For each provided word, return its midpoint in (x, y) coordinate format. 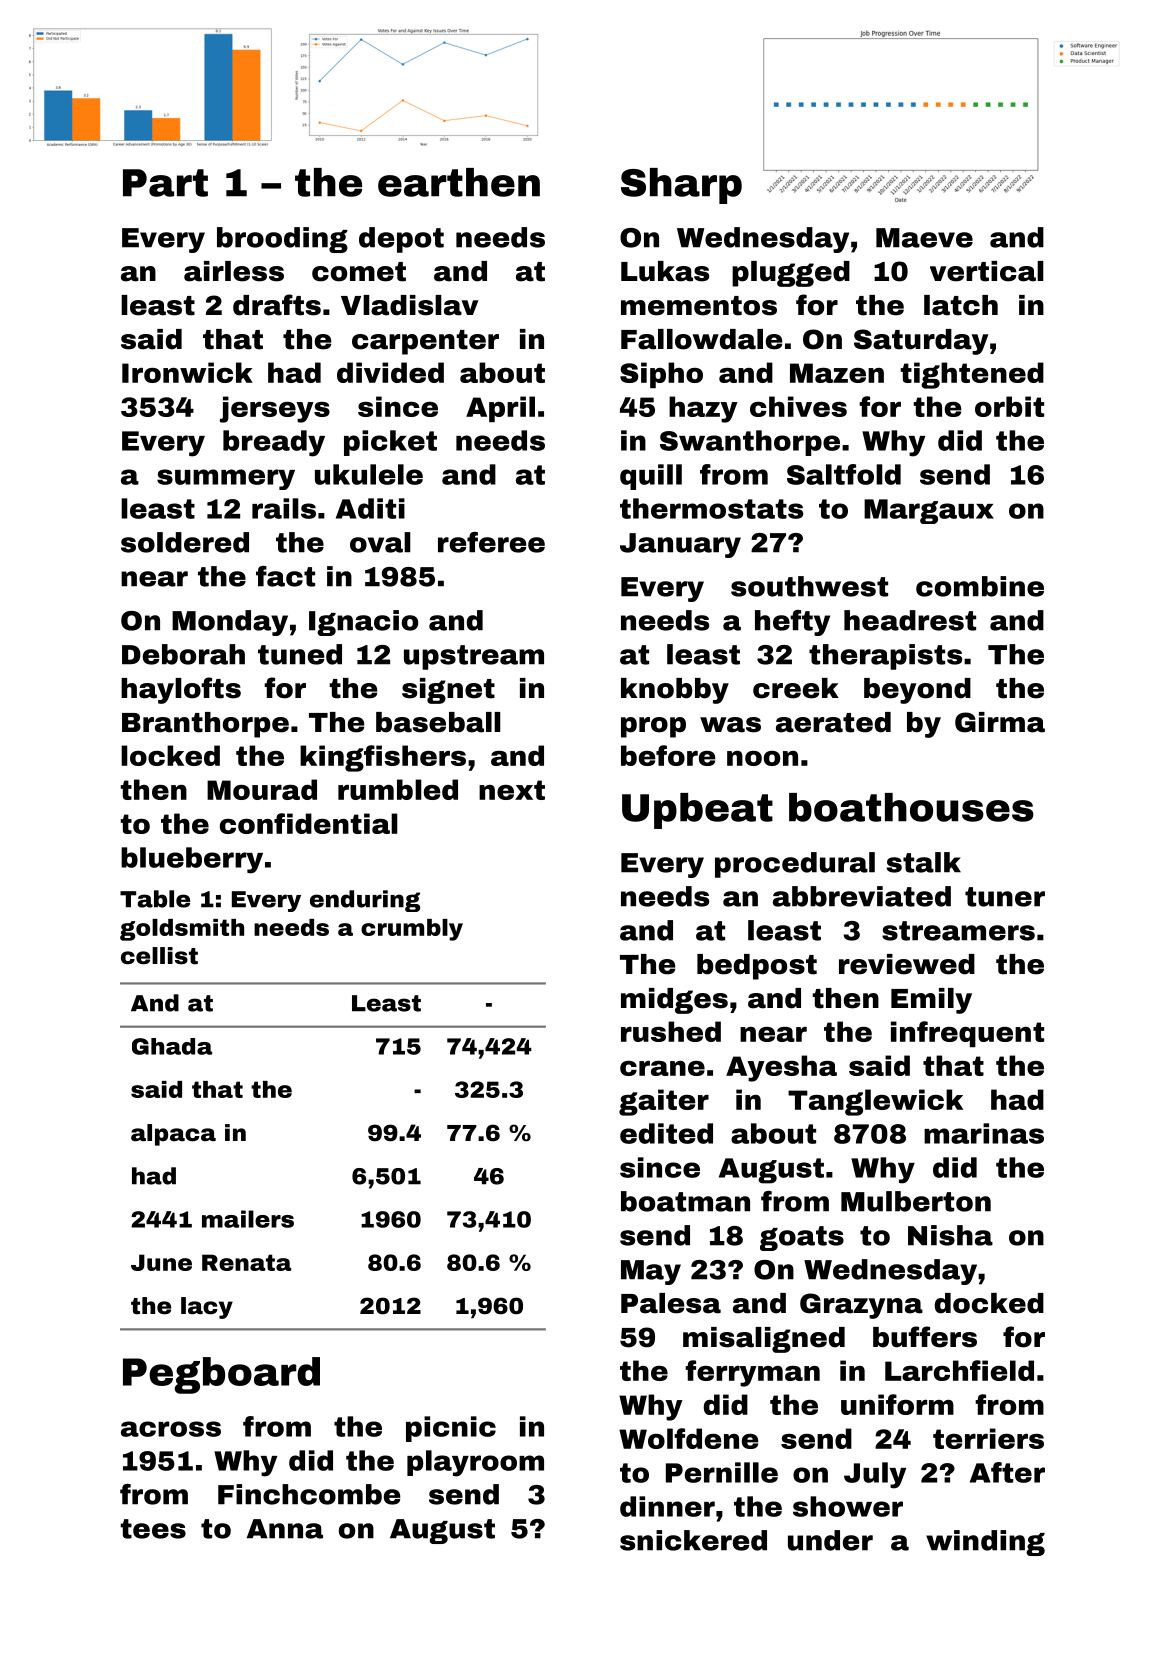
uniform (897, 1404)
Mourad (262, 789)
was (730, 725)
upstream (474, 657)
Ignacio (363, 623)
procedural (795, 865)
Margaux (929, 511)
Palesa (671, 1303)
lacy (207, 1308)
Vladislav (409, 305)
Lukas (665, 271)
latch (961, 305)
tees (153, 1529)
